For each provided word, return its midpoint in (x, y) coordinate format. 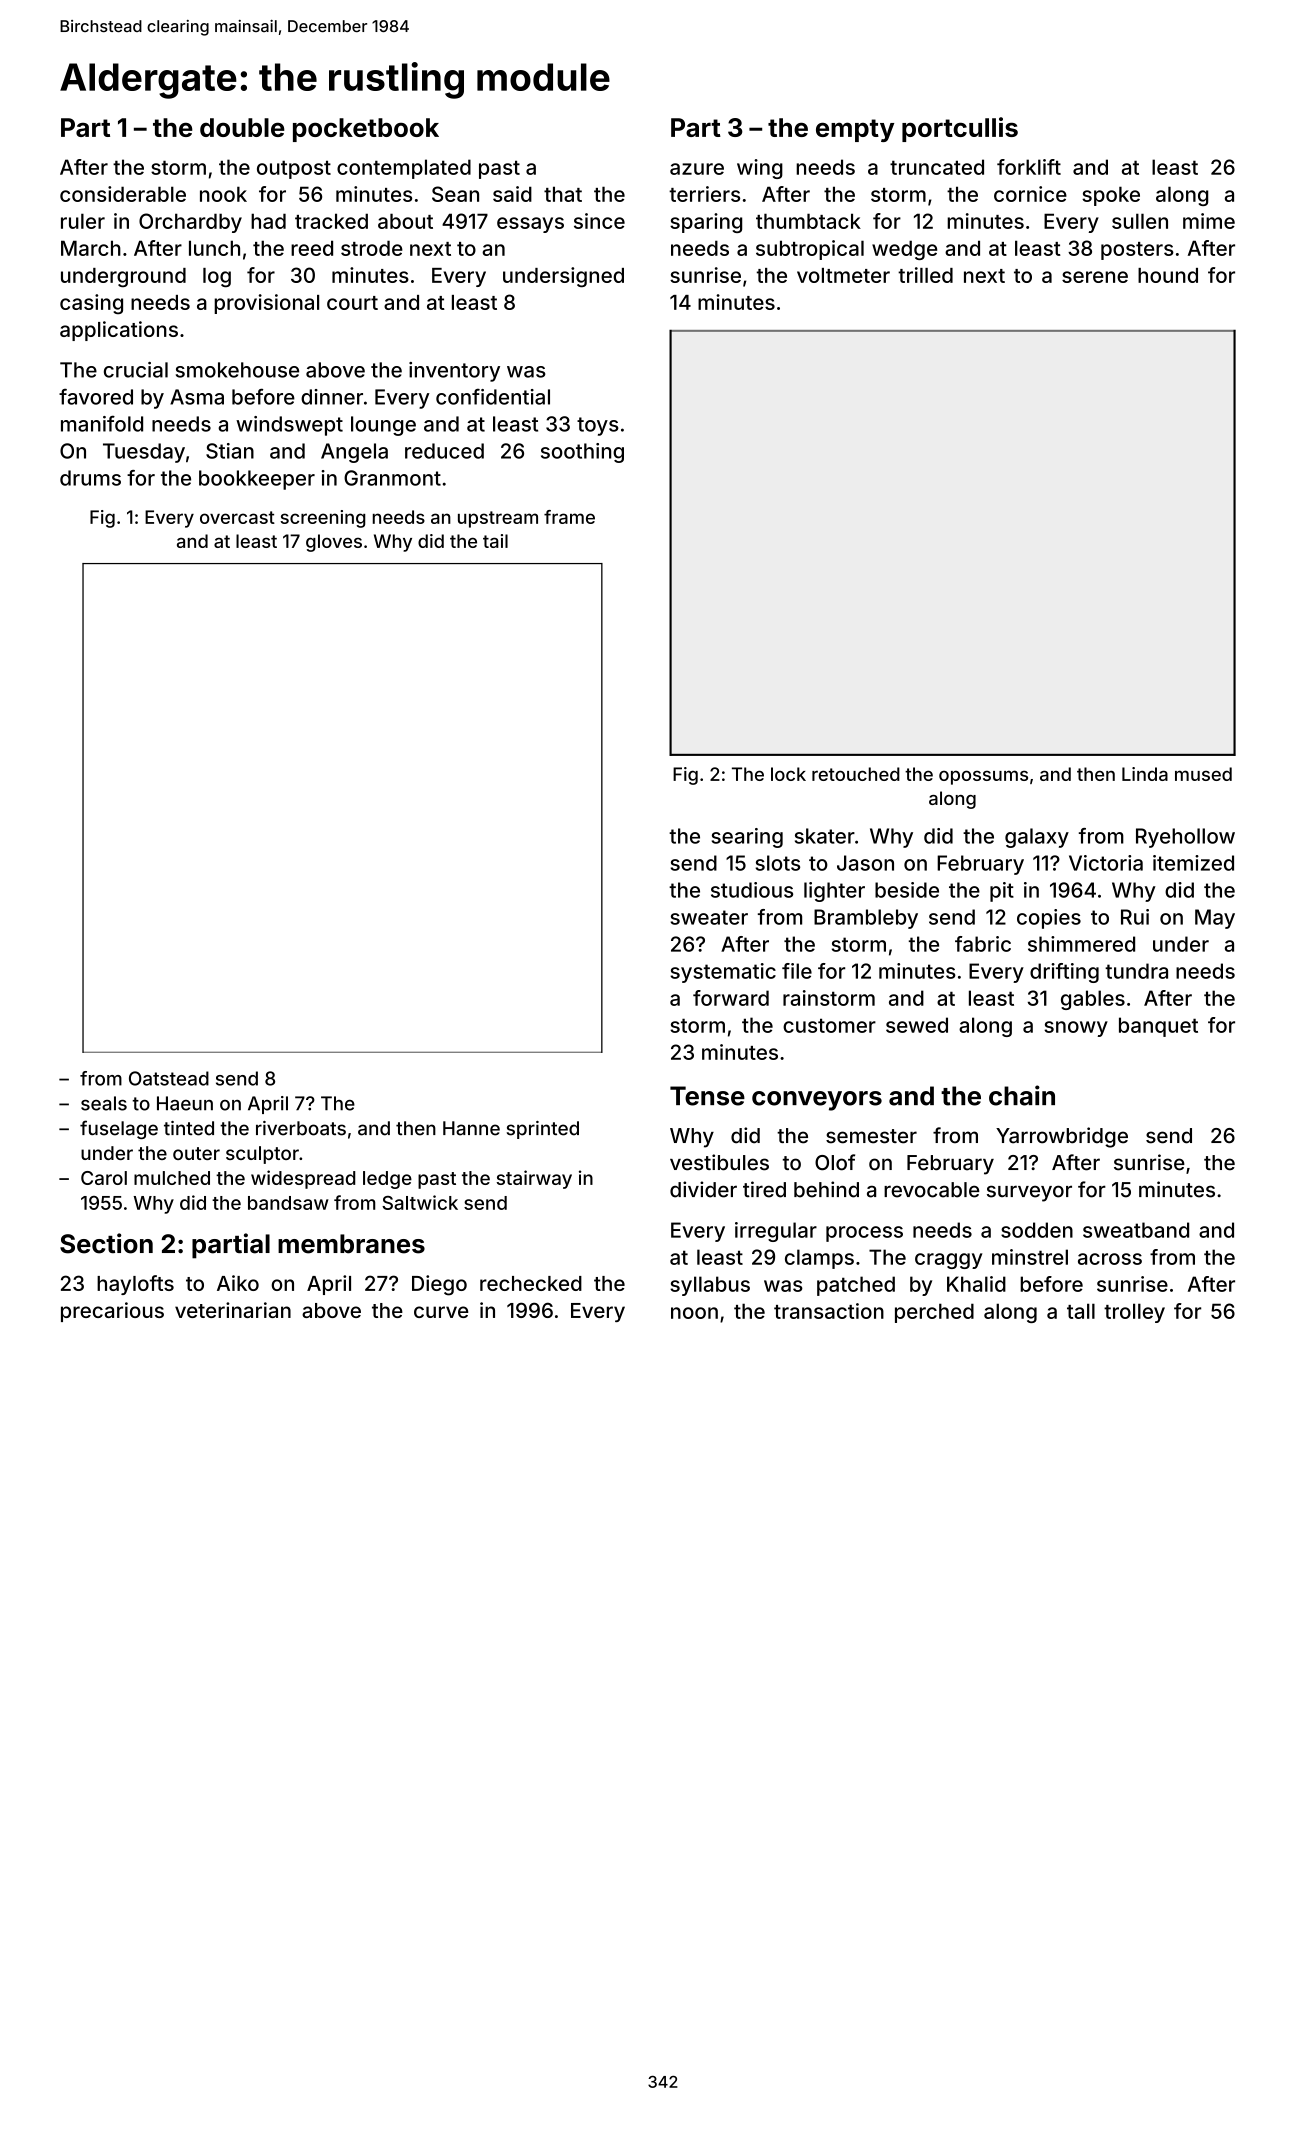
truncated (937, 167)
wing (760, 169)
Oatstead (169, 1078)
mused (1203, 774)
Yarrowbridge (1062, 1137)
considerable (123, 194)
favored (96, 396)
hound (1168, 275)
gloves (334, 543)
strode (372, 248)
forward (731, 998)
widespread (303, 1179)
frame (569, 517)
